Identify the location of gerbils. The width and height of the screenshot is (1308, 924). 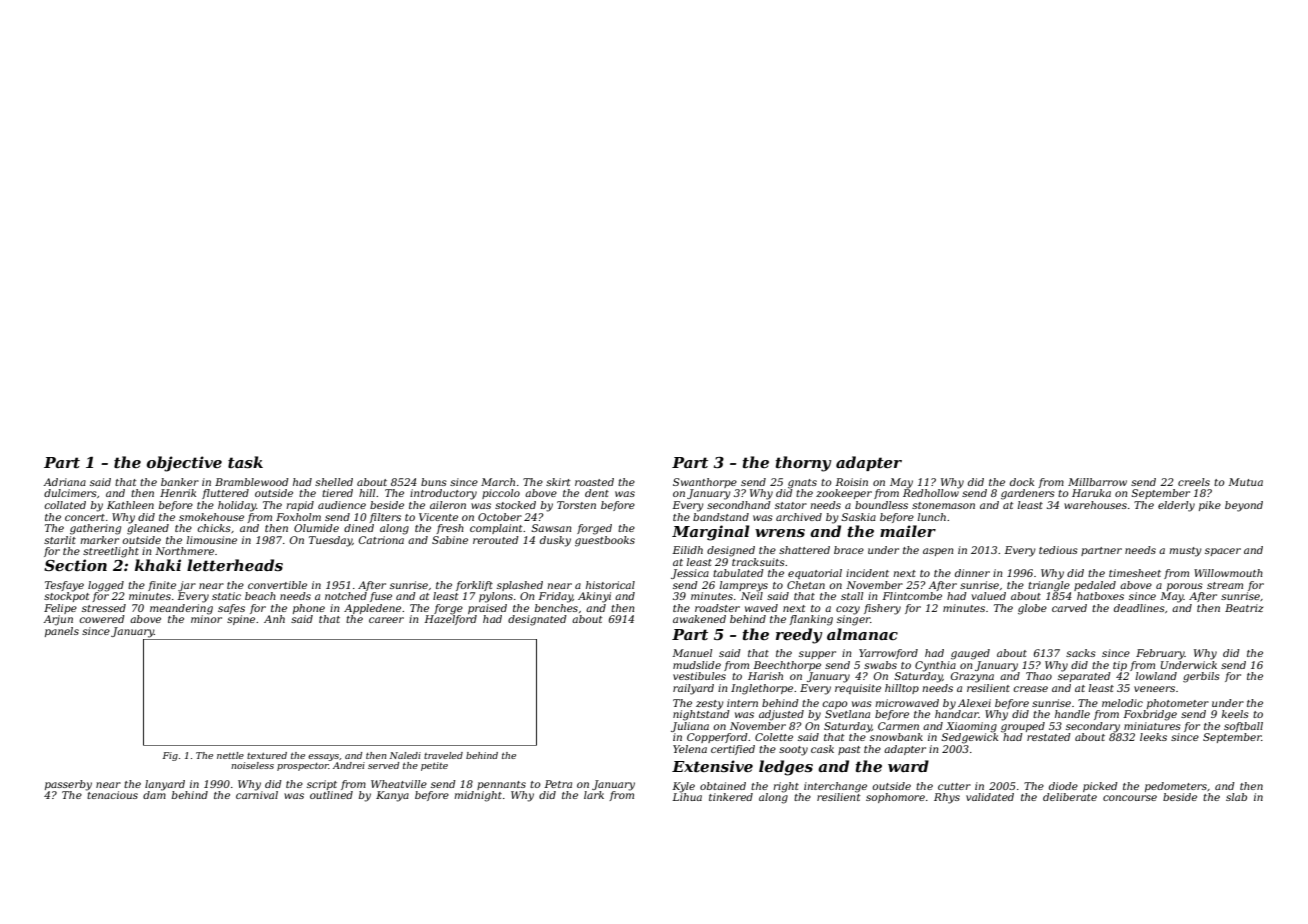
(1201, 677).
